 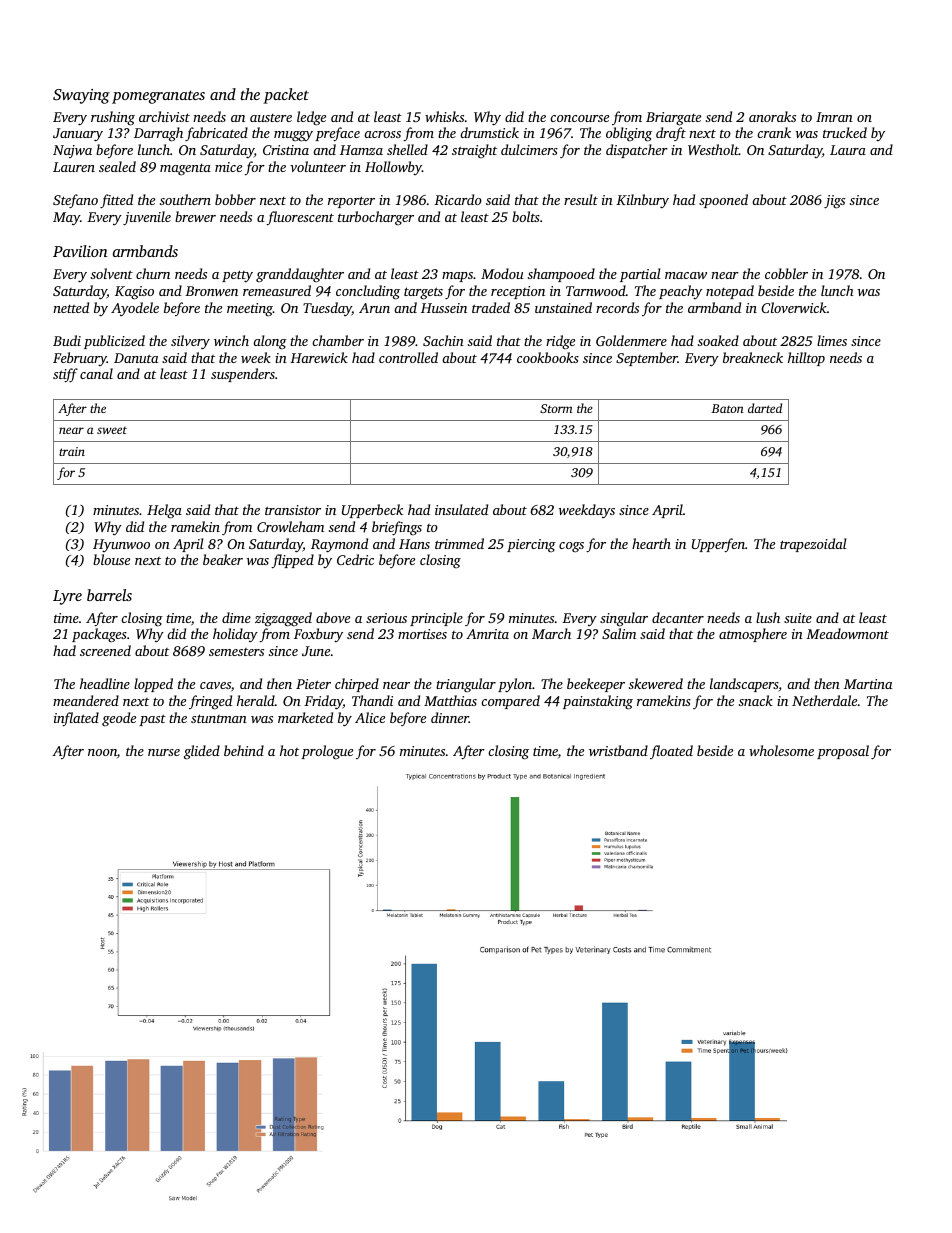 What do you see at coordinates (502, 273) in the screenshot?
I see `Modou` at bounding box center [502, 273].
